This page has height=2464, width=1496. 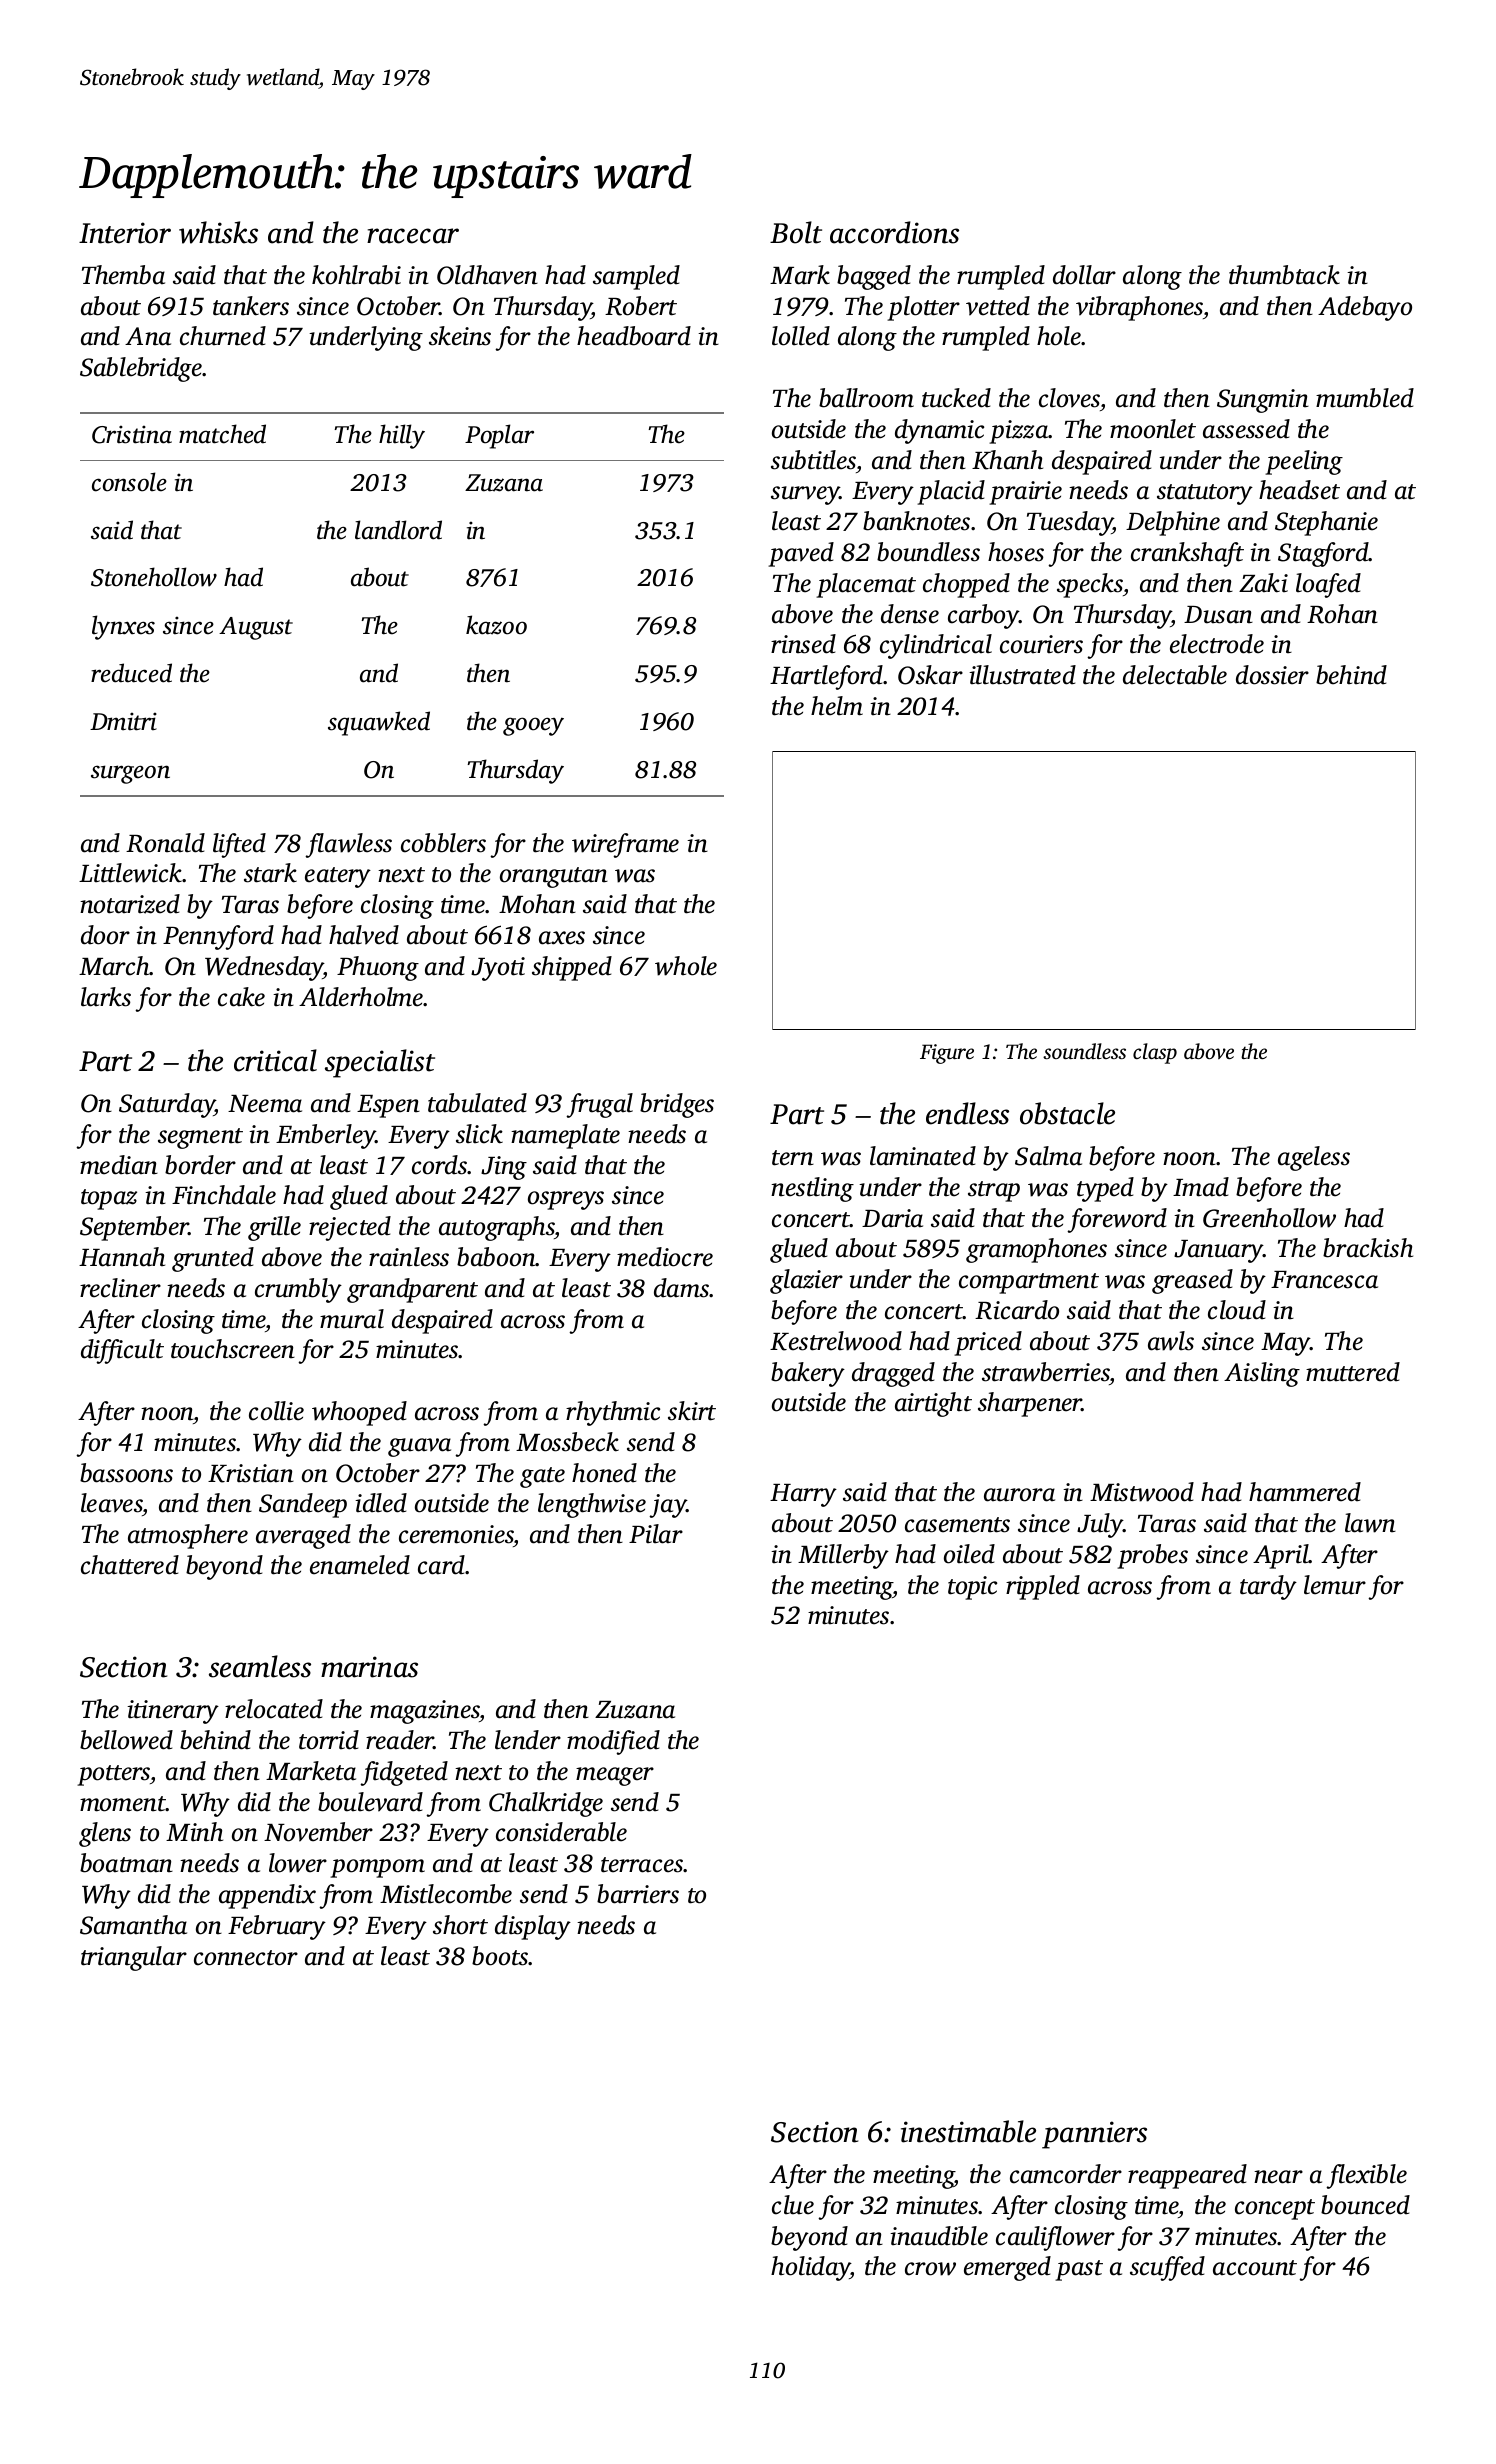 What do you see at coordinates (572, 968) in the page?
I see `shipped` at bounding box center [572, 968].
